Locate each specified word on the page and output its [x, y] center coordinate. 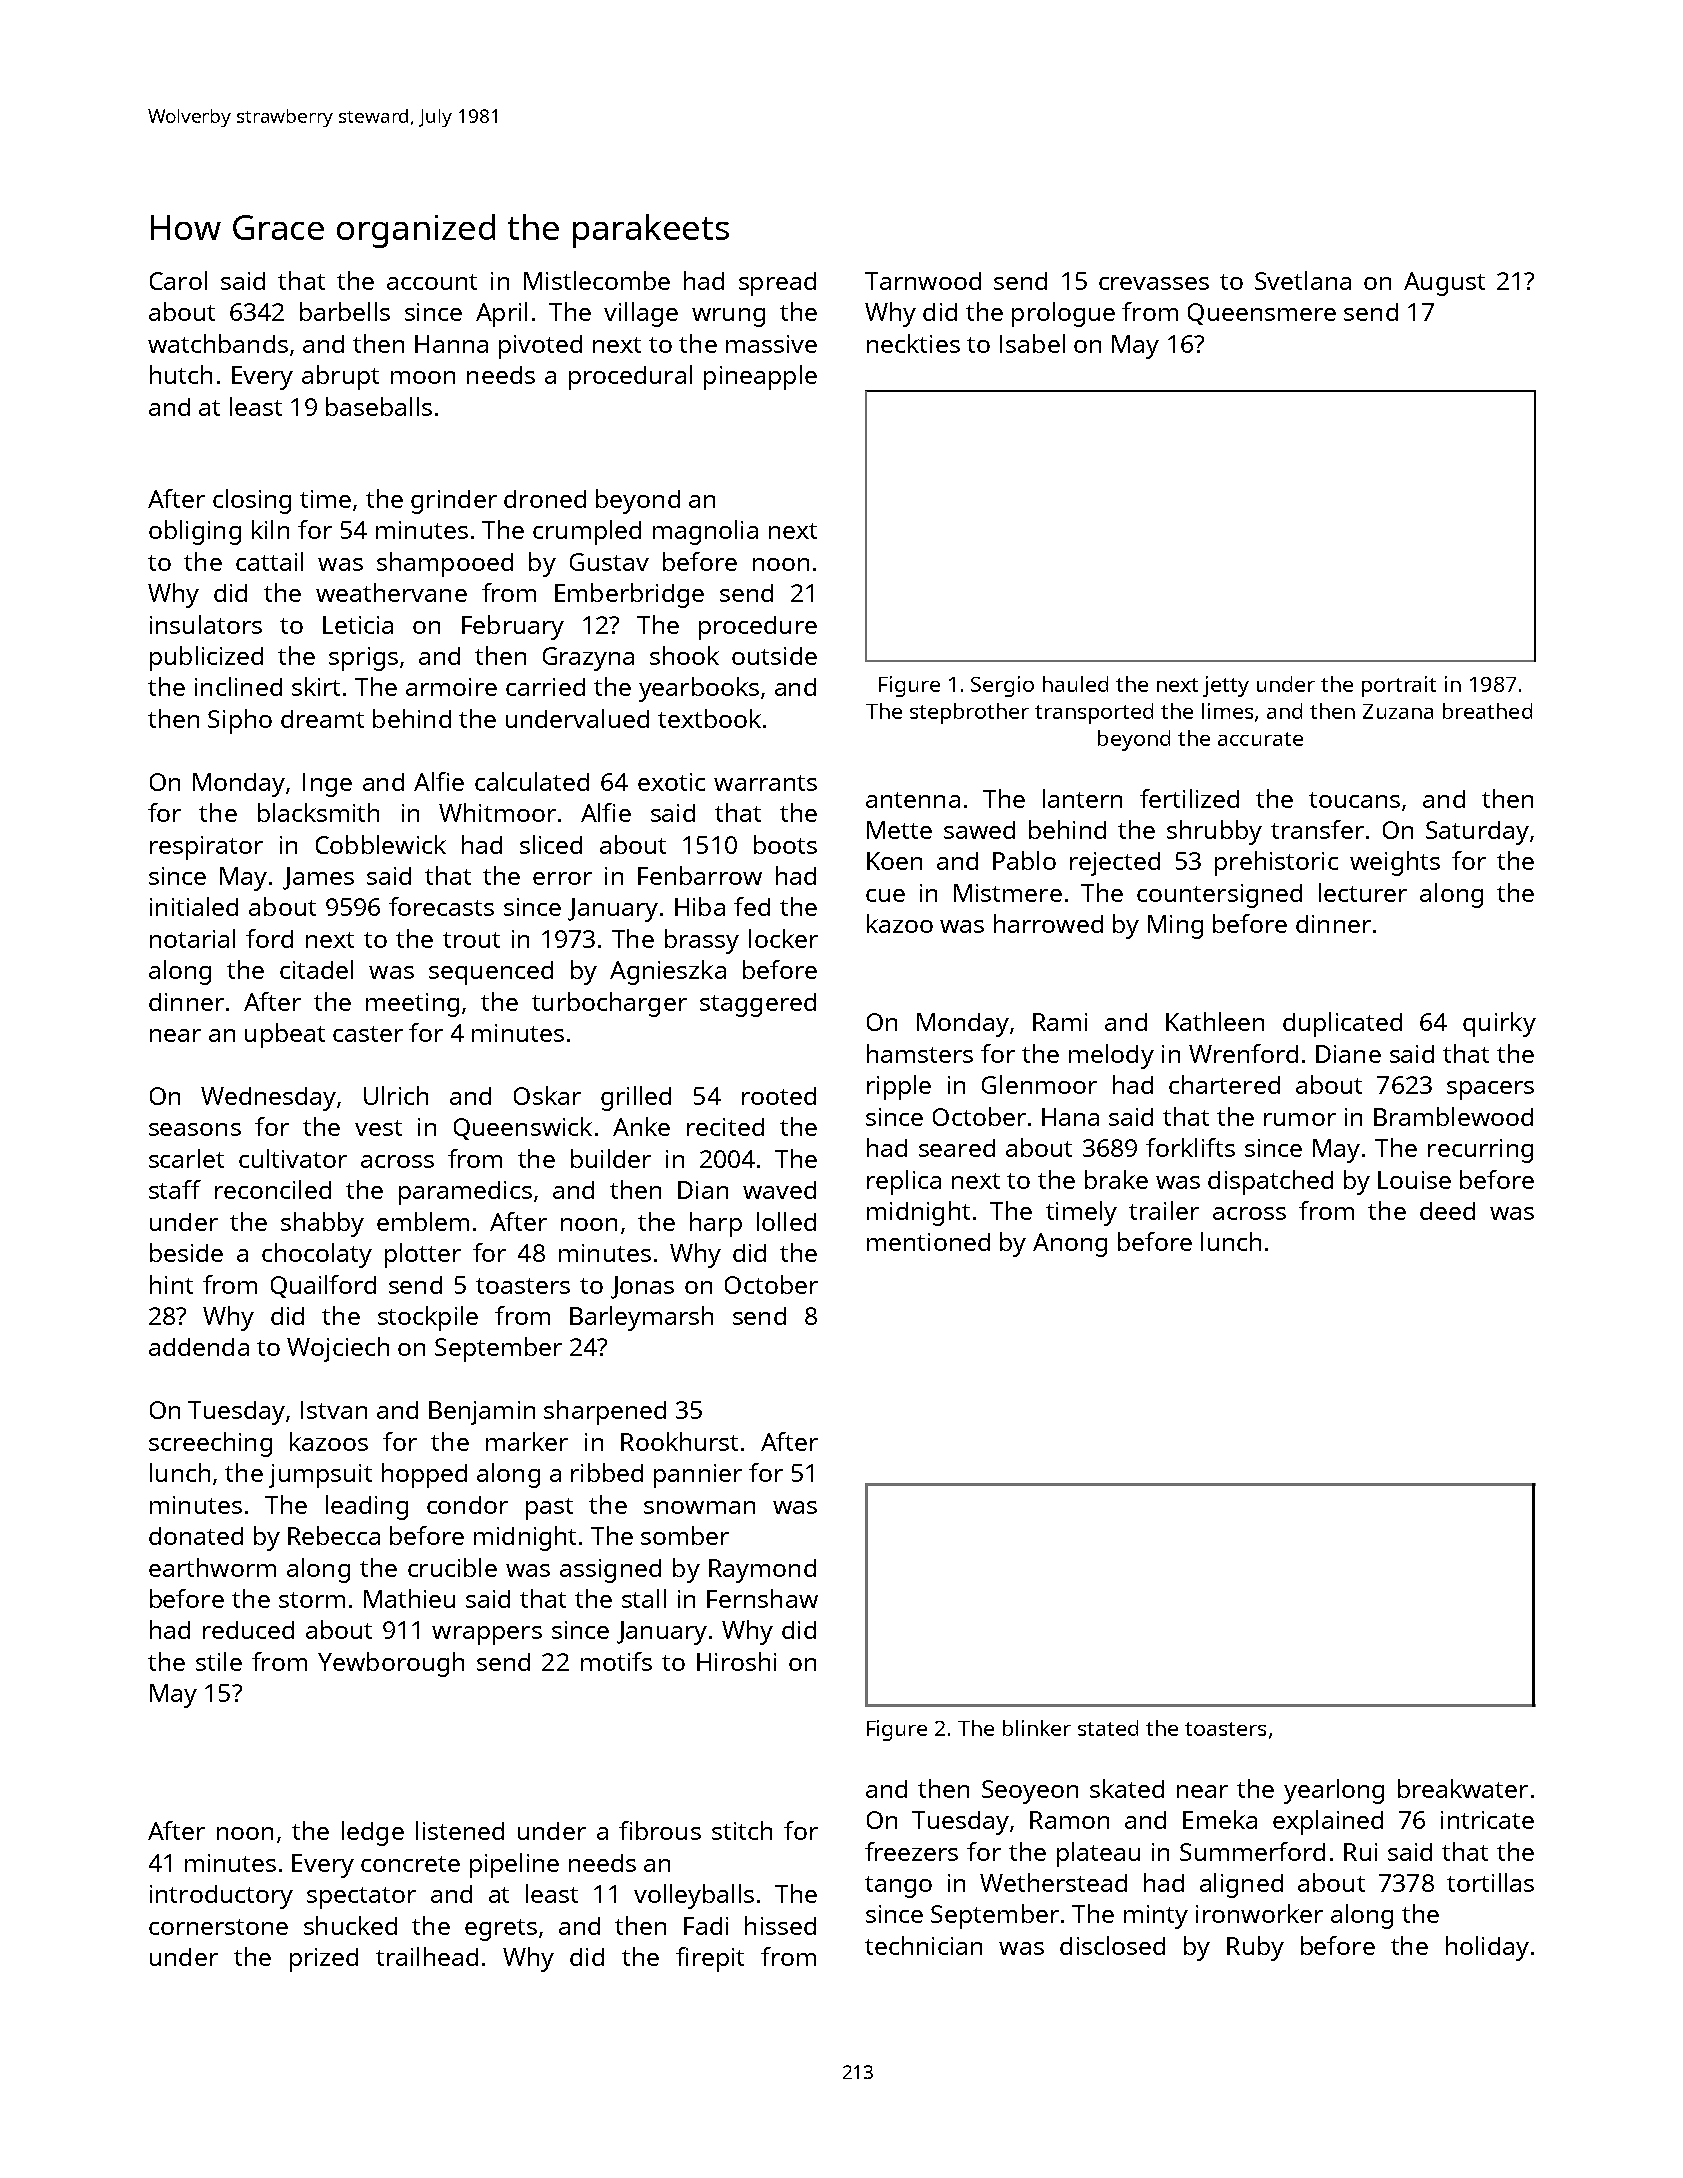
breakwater [1463, 1788]
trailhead [427, 1956]
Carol [178, 280]
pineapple [760, 377]
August [1444, 284]
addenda [199, 1347]
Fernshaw [762, 1598]
